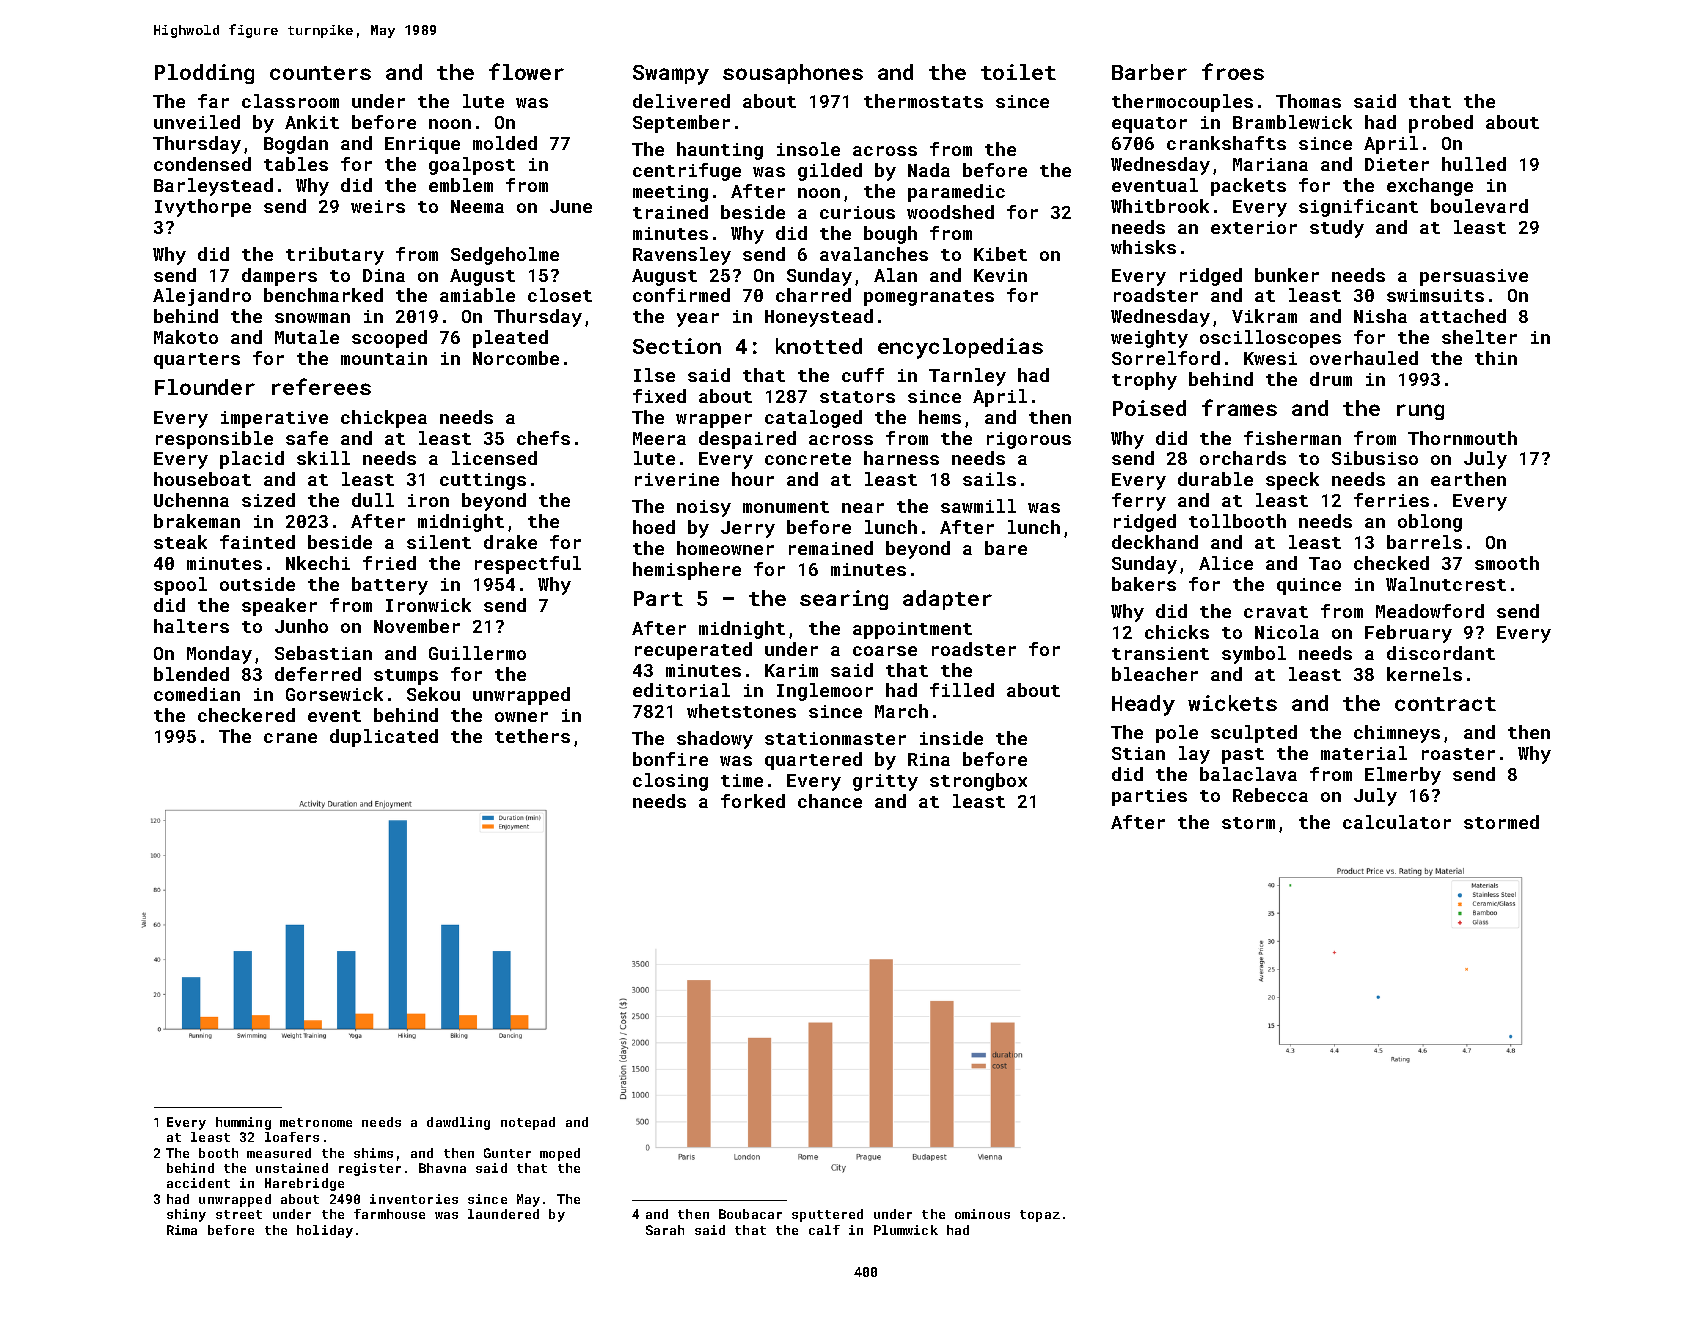 This screenshot has width=1708, height=1319. Describe the element at coordinates (906, 1230) in the screenshot. I see `Plumwick` at that location.
